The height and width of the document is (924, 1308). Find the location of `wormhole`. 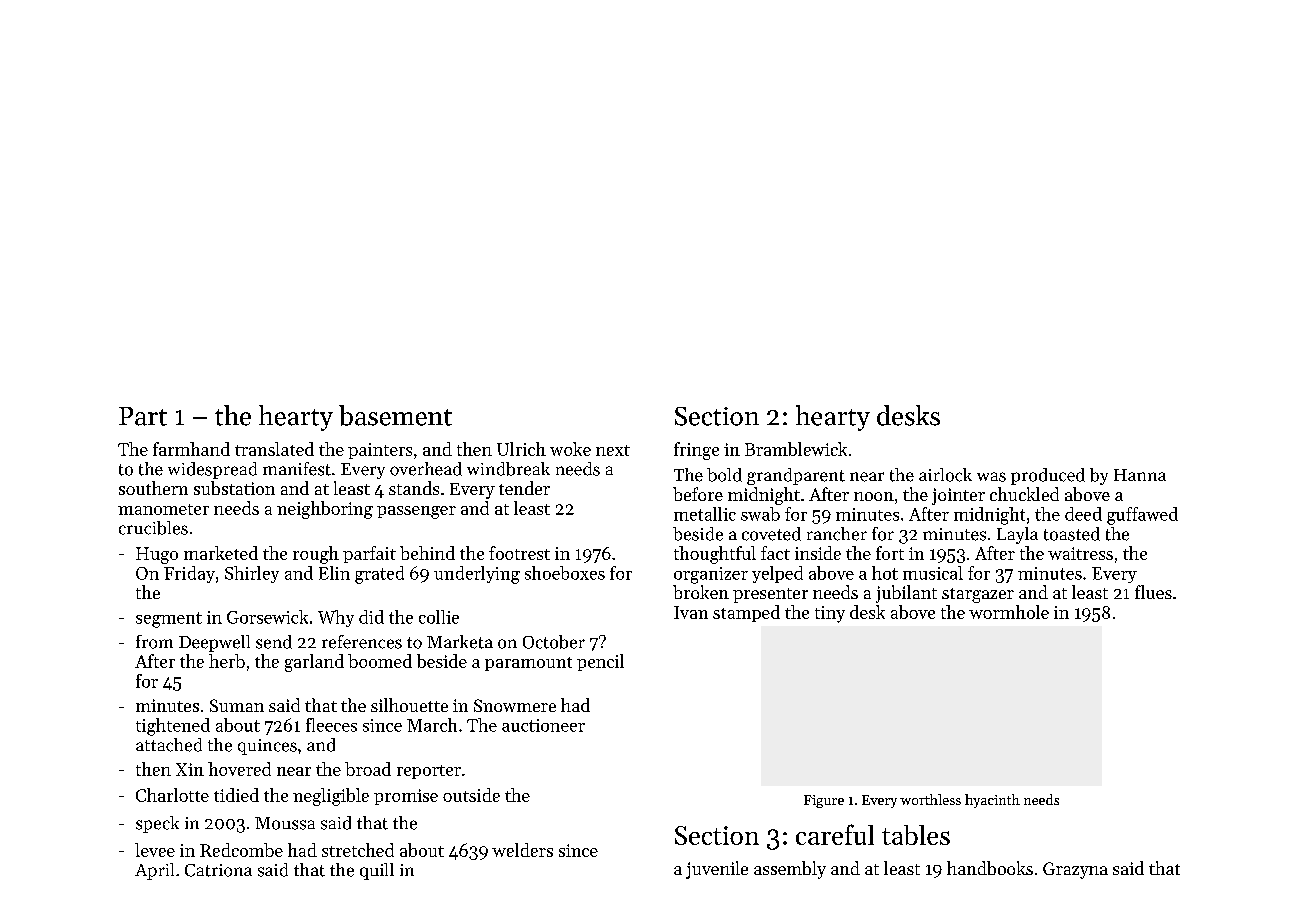

wormhole is located at coordinates (1009, 612).
